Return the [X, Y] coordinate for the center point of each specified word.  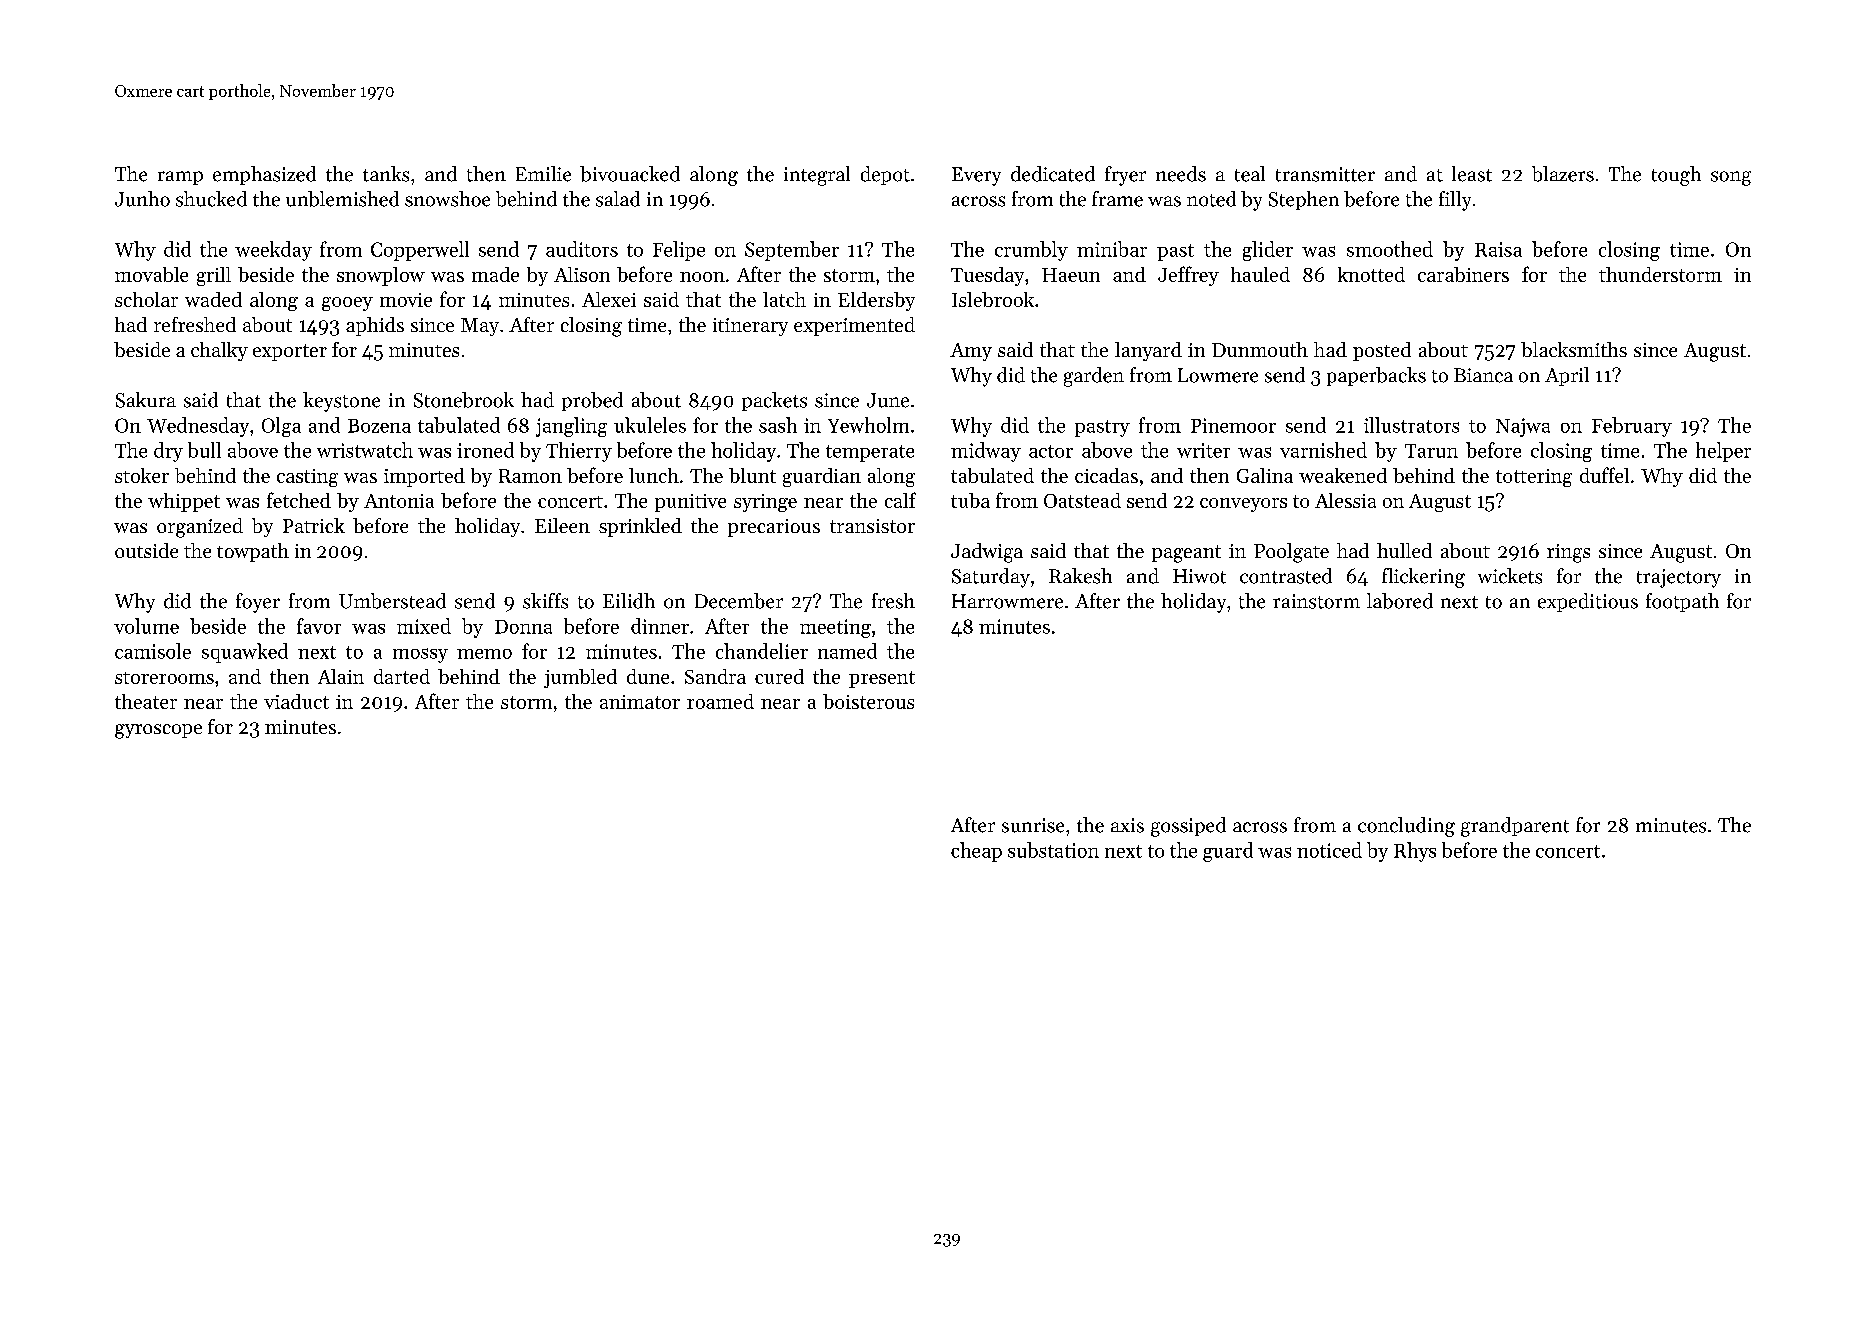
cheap [976, 852]
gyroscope [158, 731]
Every [976, 176]
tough [1676, 176]
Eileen [562, 525]
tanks [386, 174]
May [480, 327]
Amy [971, 352]
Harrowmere [1007, 601]
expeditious [1588, 602]
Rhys [1415, 852]
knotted [1371, 274]
